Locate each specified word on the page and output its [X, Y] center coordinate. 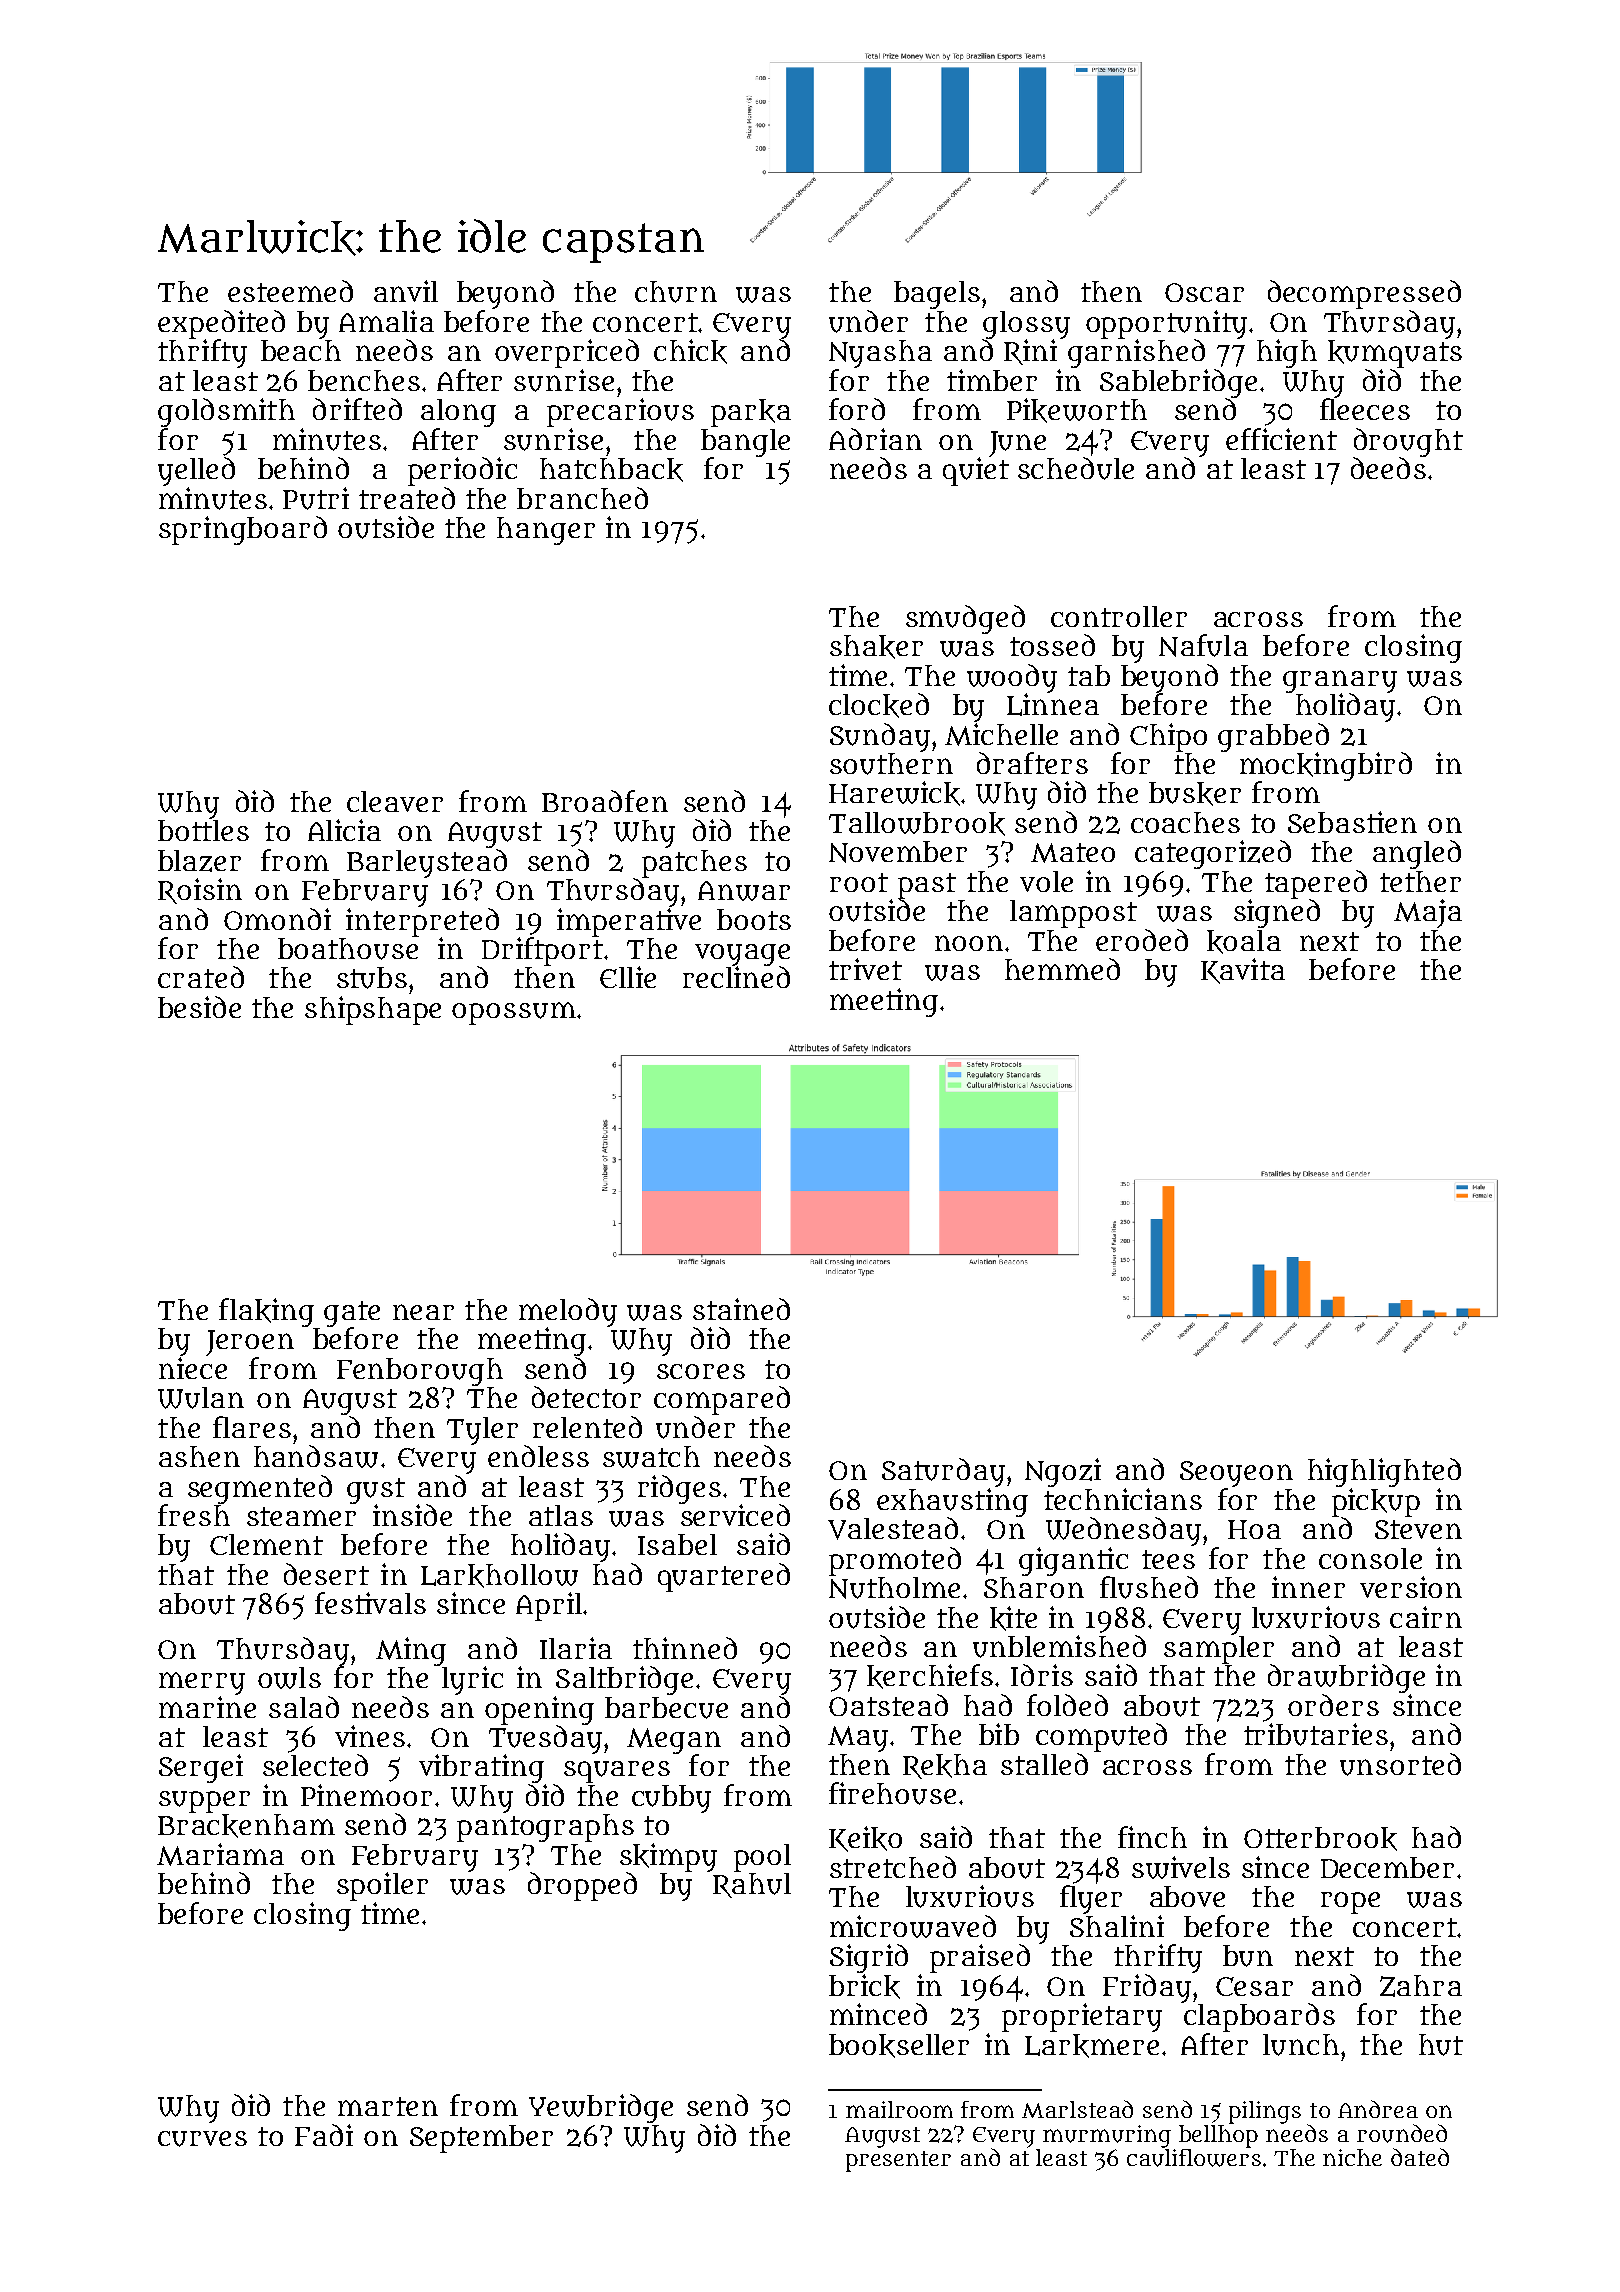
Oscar [1204, 292]
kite [1013, 1618]
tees [1168, 1559]
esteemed [290, 291]
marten [388, 2106]
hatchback [611, 470]
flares [252, 1427]
